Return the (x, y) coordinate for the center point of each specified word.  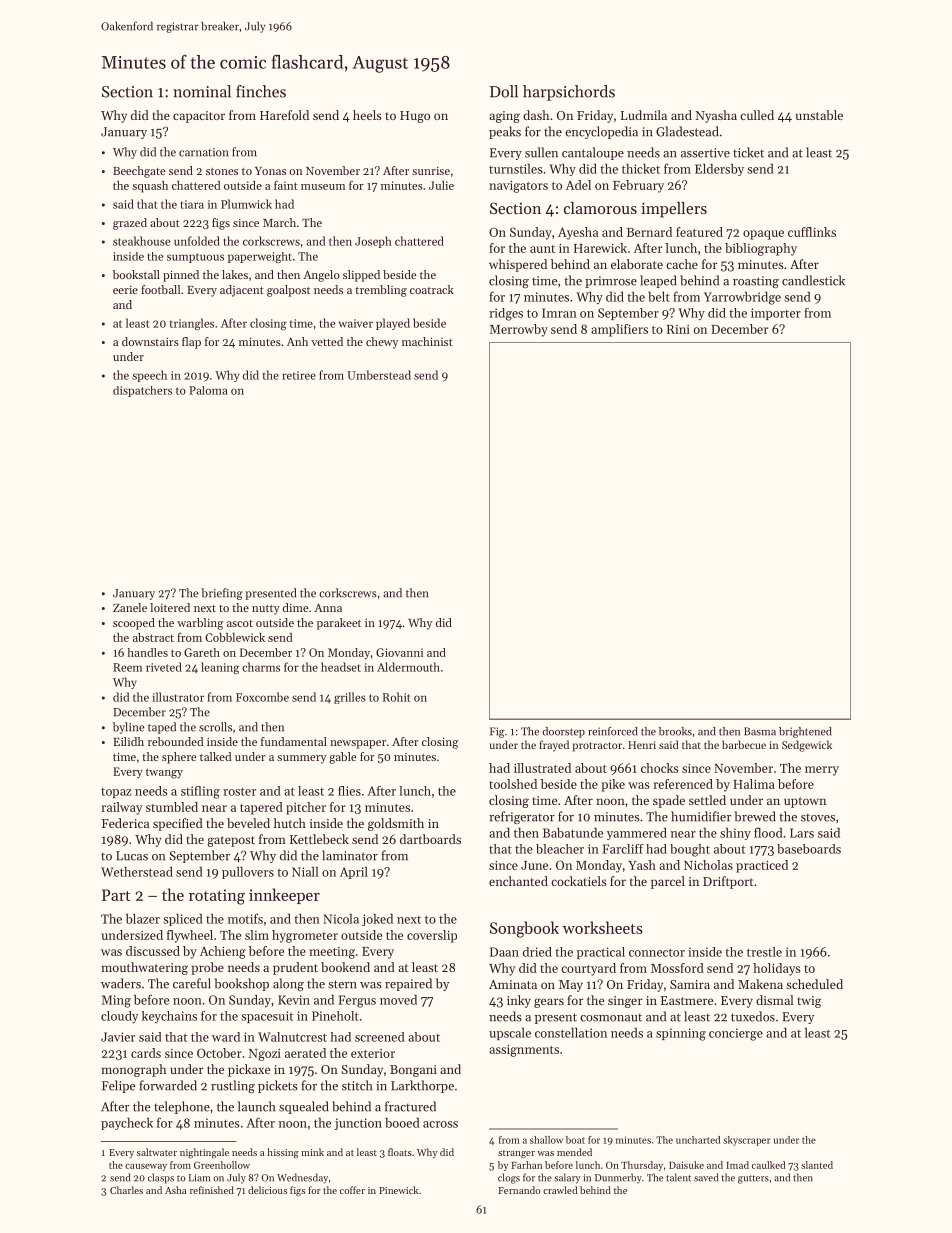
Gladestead (687, 131)
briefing (222, 594)
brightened (805, 732)
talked (216, 756)
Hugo (415, 117)
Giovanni (399, 652)
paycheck (127, 1124)
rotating (217, 897)
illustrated (542, 768)
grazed (130, 224)
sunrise (431, 171)
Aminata (513, 984)
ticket (748, 152)
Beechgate (139, 172)
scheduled (814, 984)
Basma (760, 731)
